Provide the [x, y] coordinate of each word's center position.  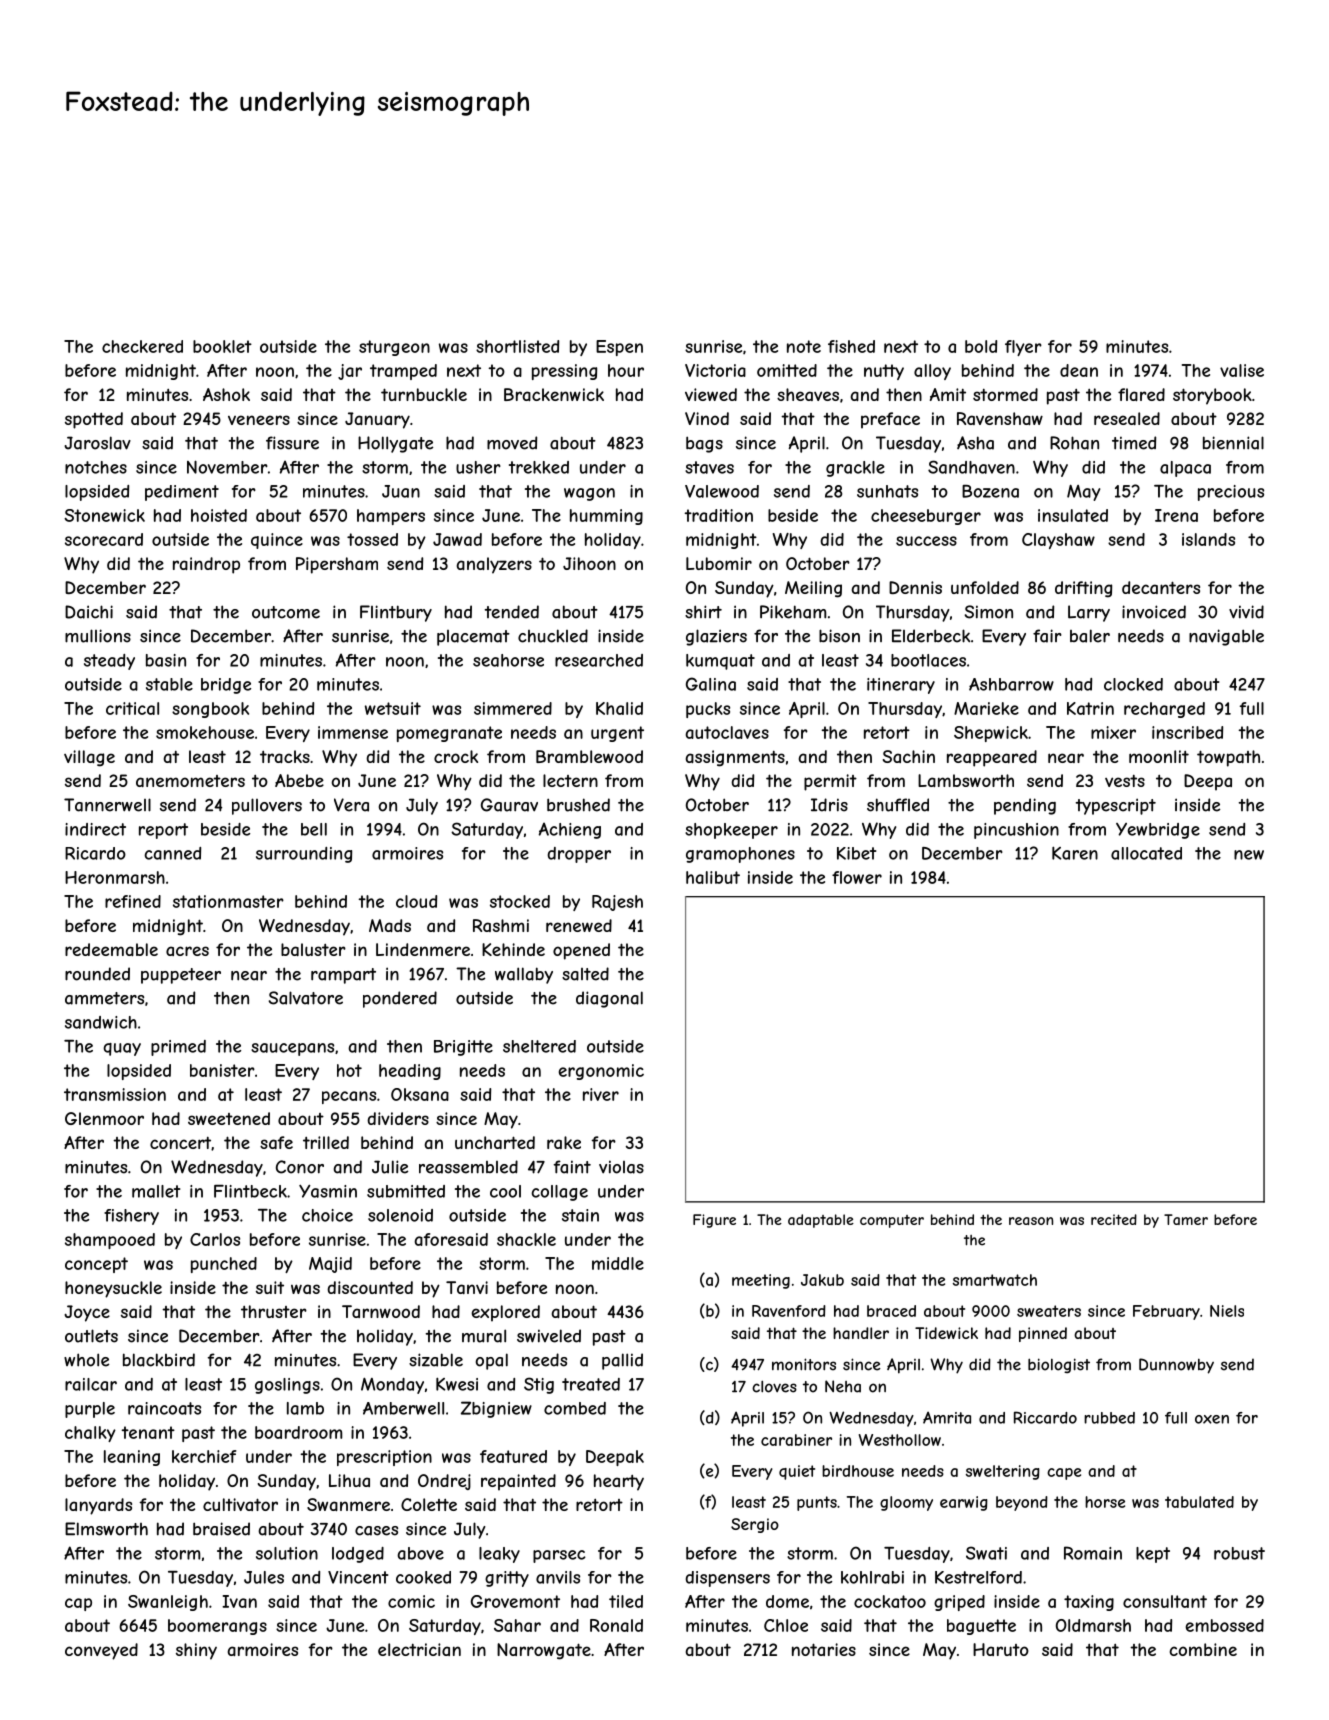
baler [1090, 636]
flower [857, 877]
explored [505, 1313]
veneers [259, 420]
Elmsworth [106, 1529]
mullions [98, 636]
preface [890, 420]
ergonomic [601, 1072]
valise [1242, 370]
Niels [1227, 1311]
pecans [349, 1097]
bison [839, 636]
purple [90, 1410]
